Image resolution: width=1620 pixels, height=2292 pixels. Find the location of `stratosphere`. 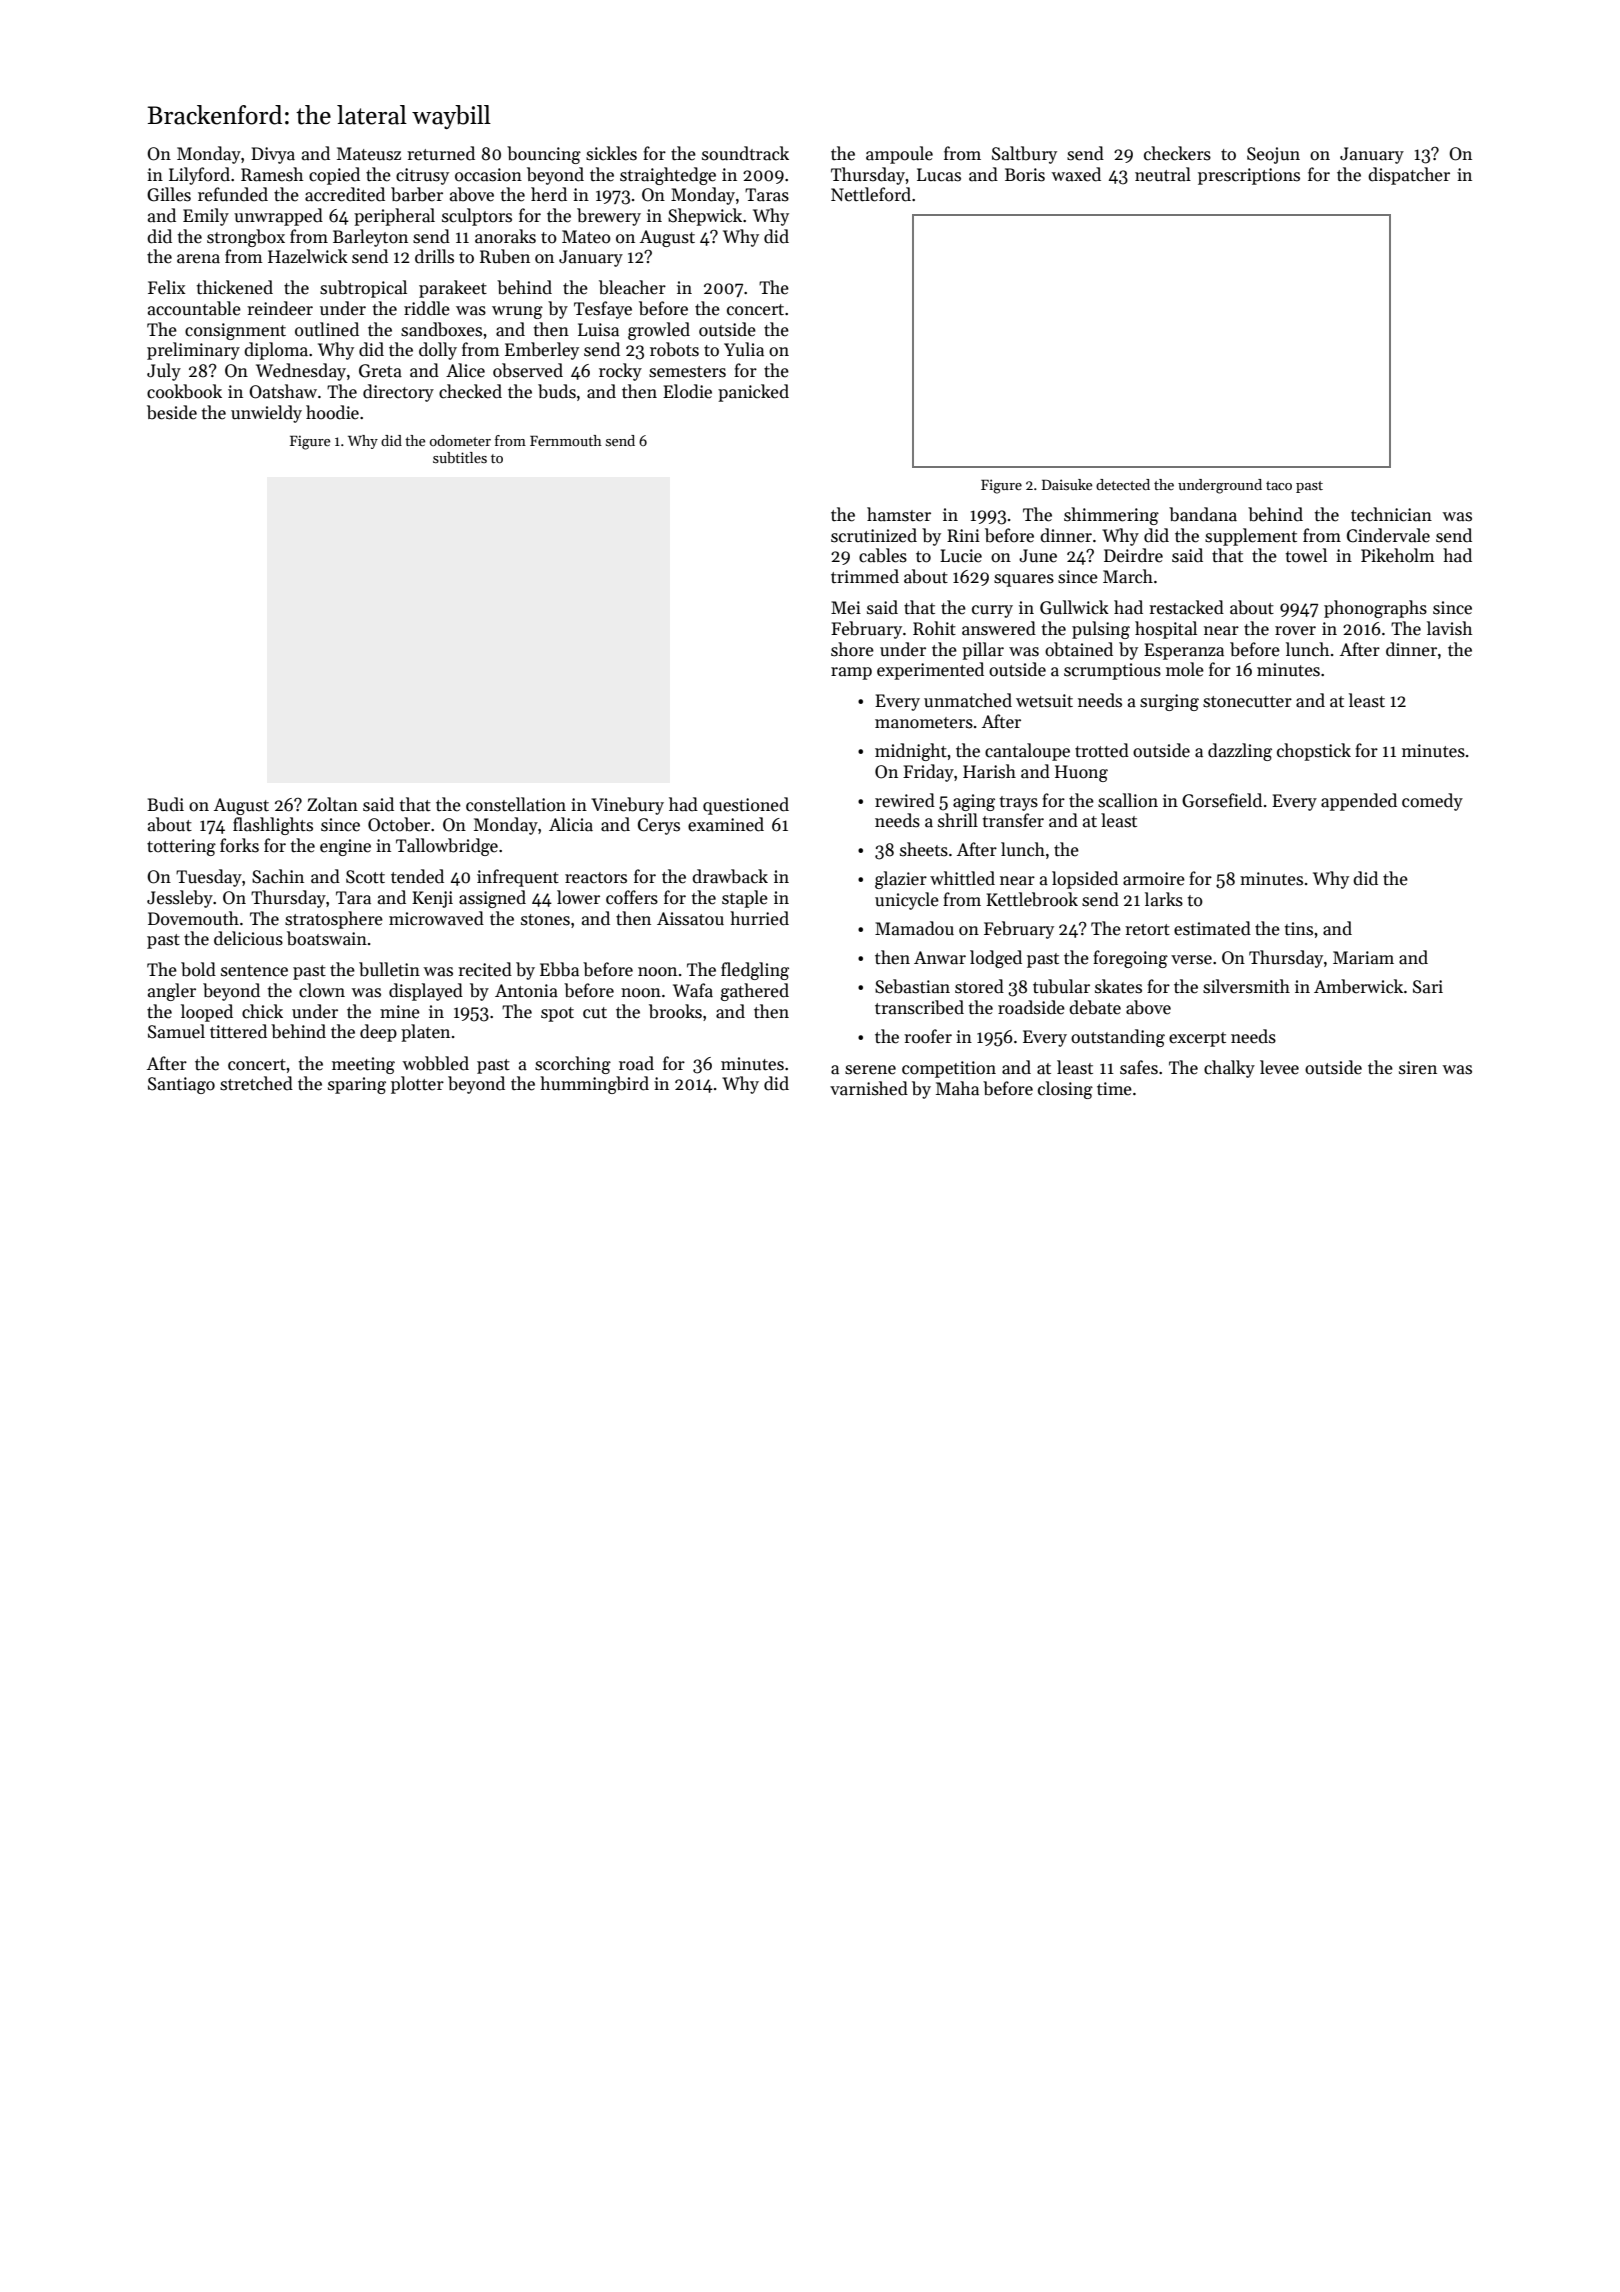

stratosphere is located at coordinates (334, 920).
